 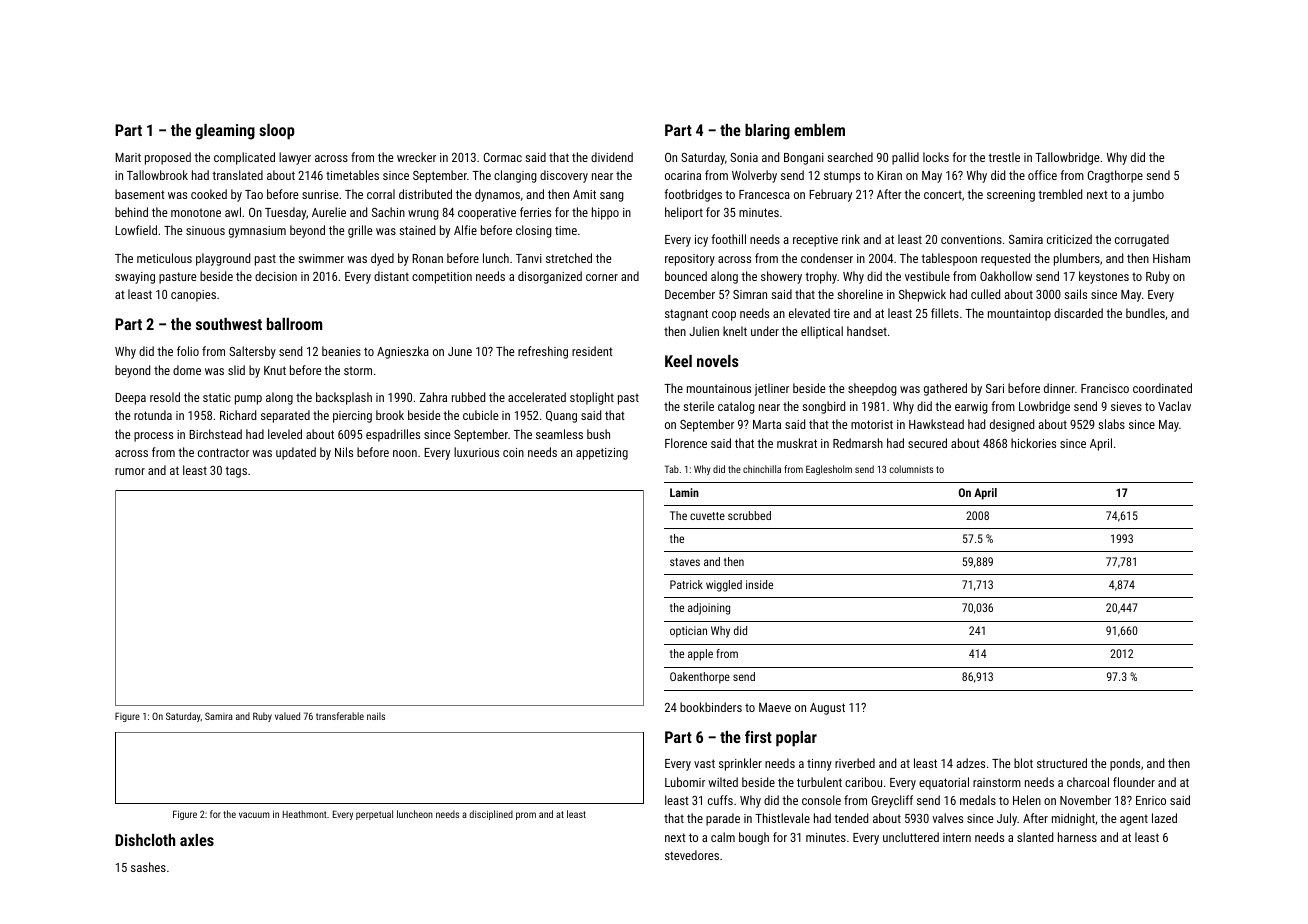 I want to click on uncluttered, so click(x=911, y=837).
